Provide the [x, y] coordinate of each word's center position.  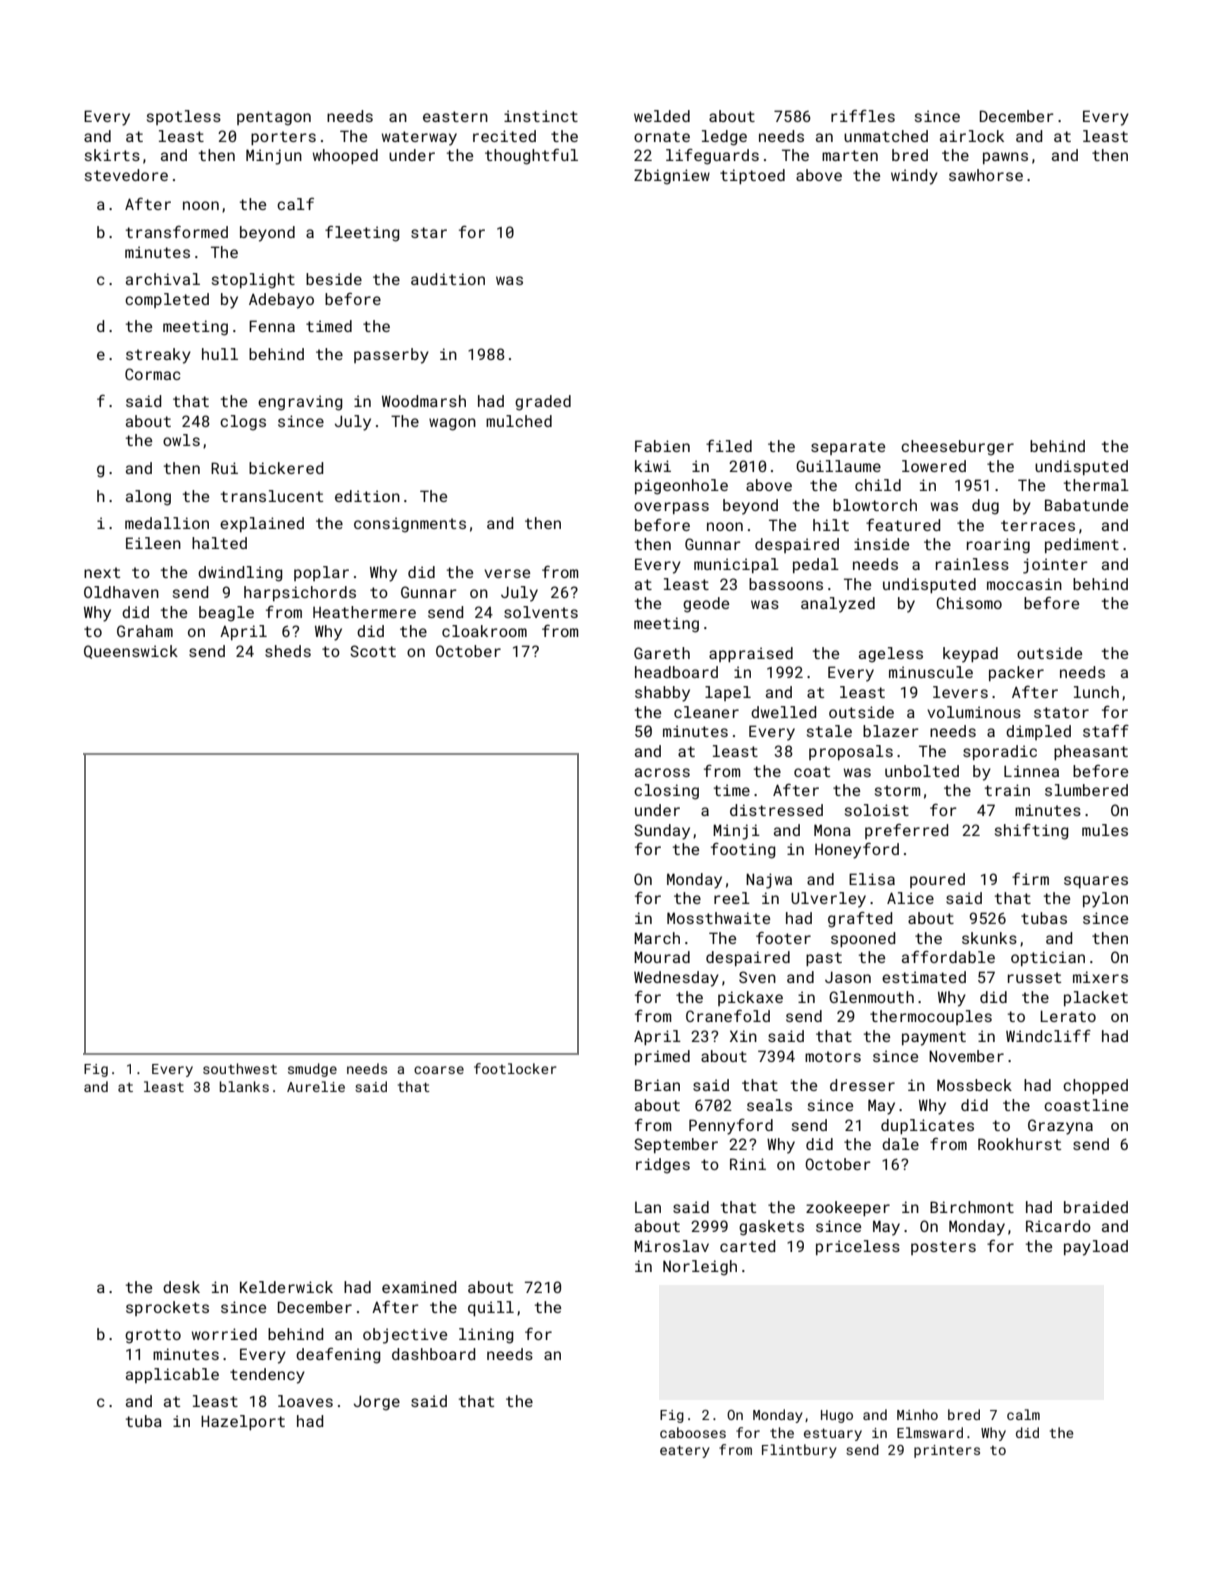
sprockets [167, 1308]
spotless [184, 117]
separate [848, 448]
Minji [736, 832]
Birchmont [972, 1207]
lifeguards [712, 157]
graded [543, 403]
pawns [1005, 158]
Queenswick [131, 652]
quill [491, 1308]
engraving [300, 403]
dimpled [1038, 732]
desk [181, 1287]
